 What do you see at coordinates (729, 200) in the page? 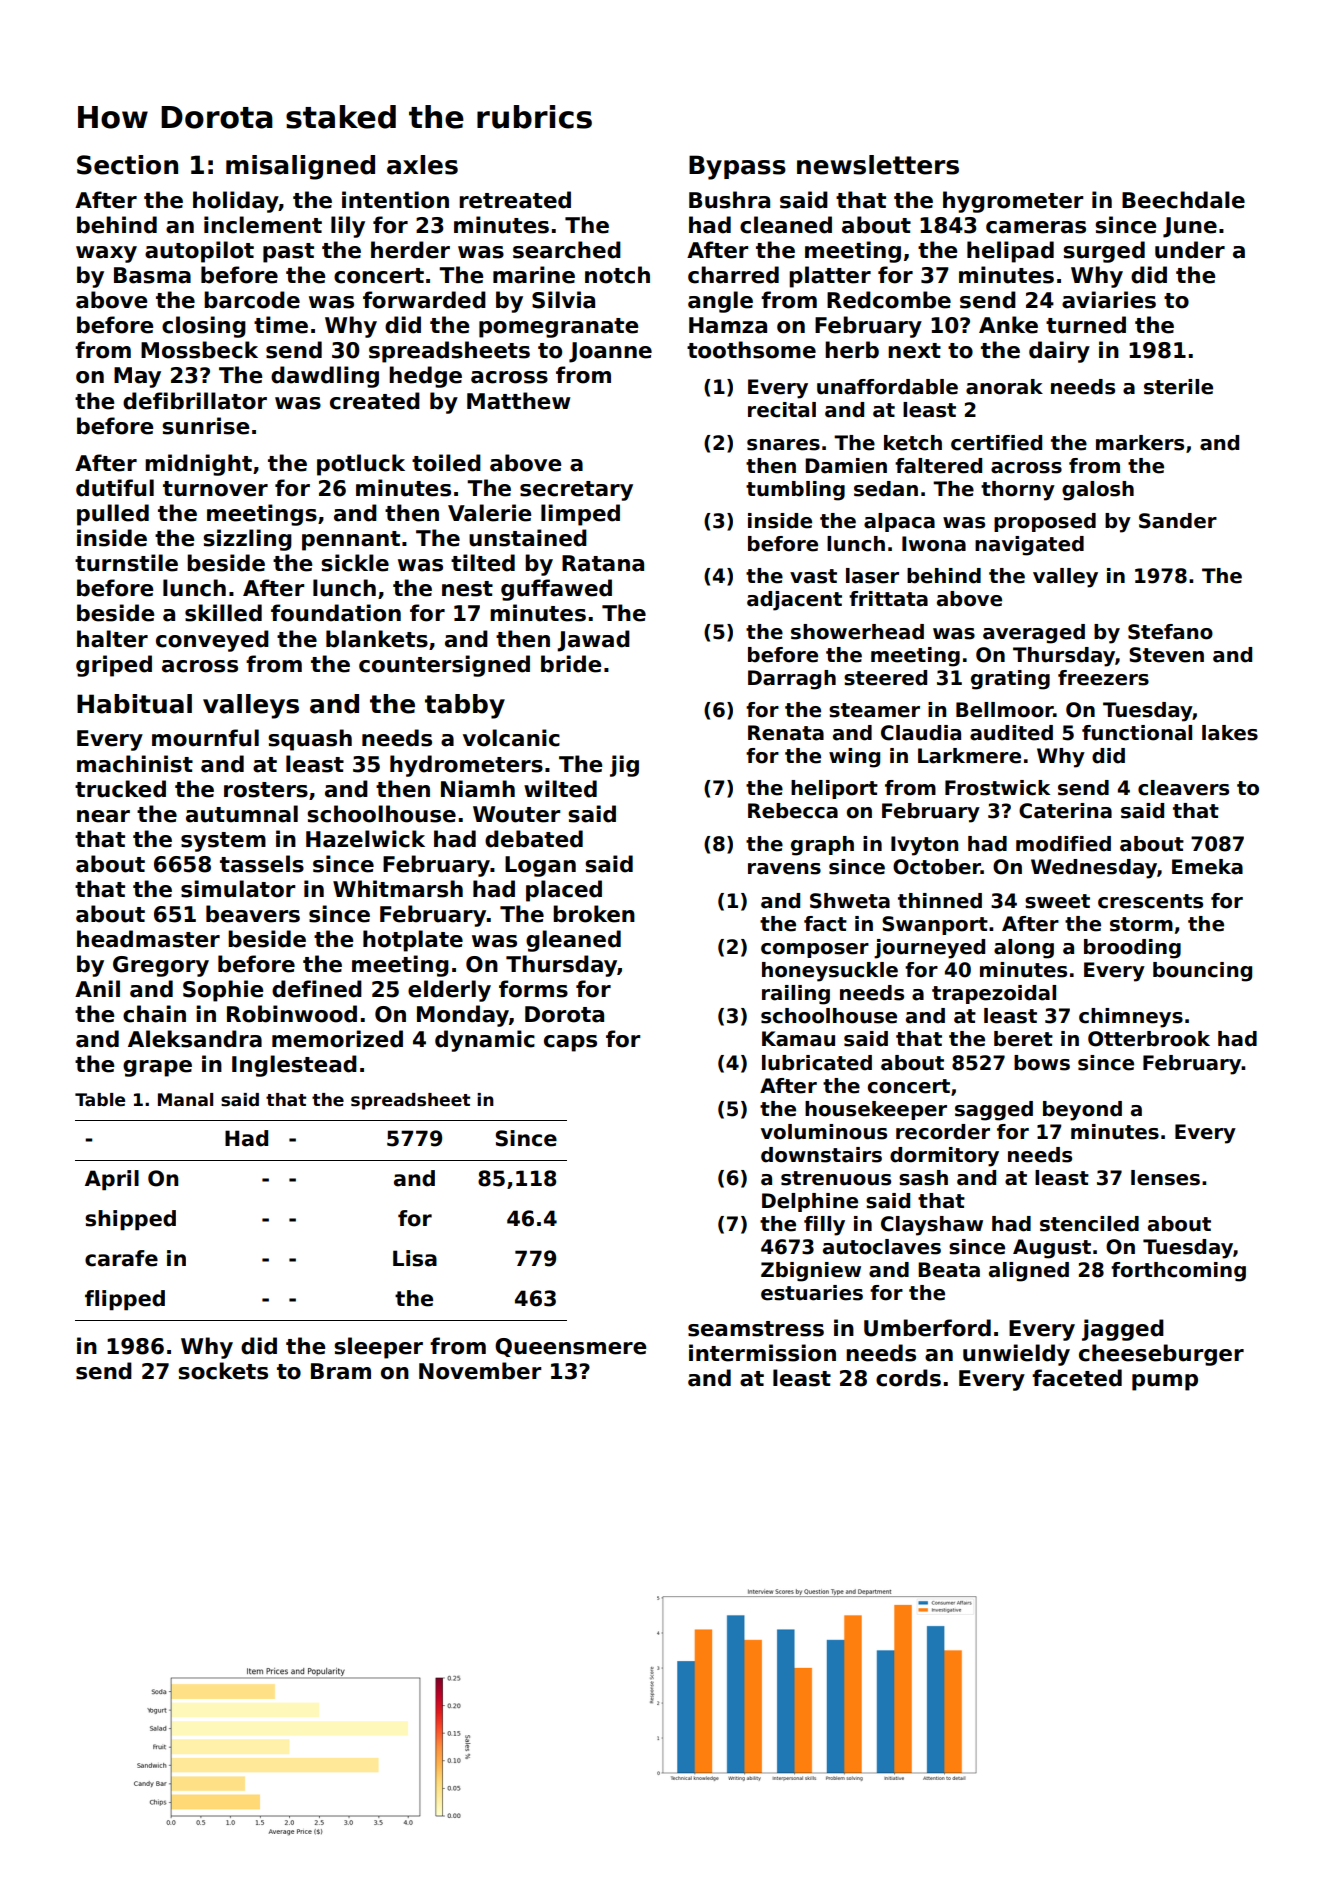
I see `Bushra` at bounding box center [729, 200].
